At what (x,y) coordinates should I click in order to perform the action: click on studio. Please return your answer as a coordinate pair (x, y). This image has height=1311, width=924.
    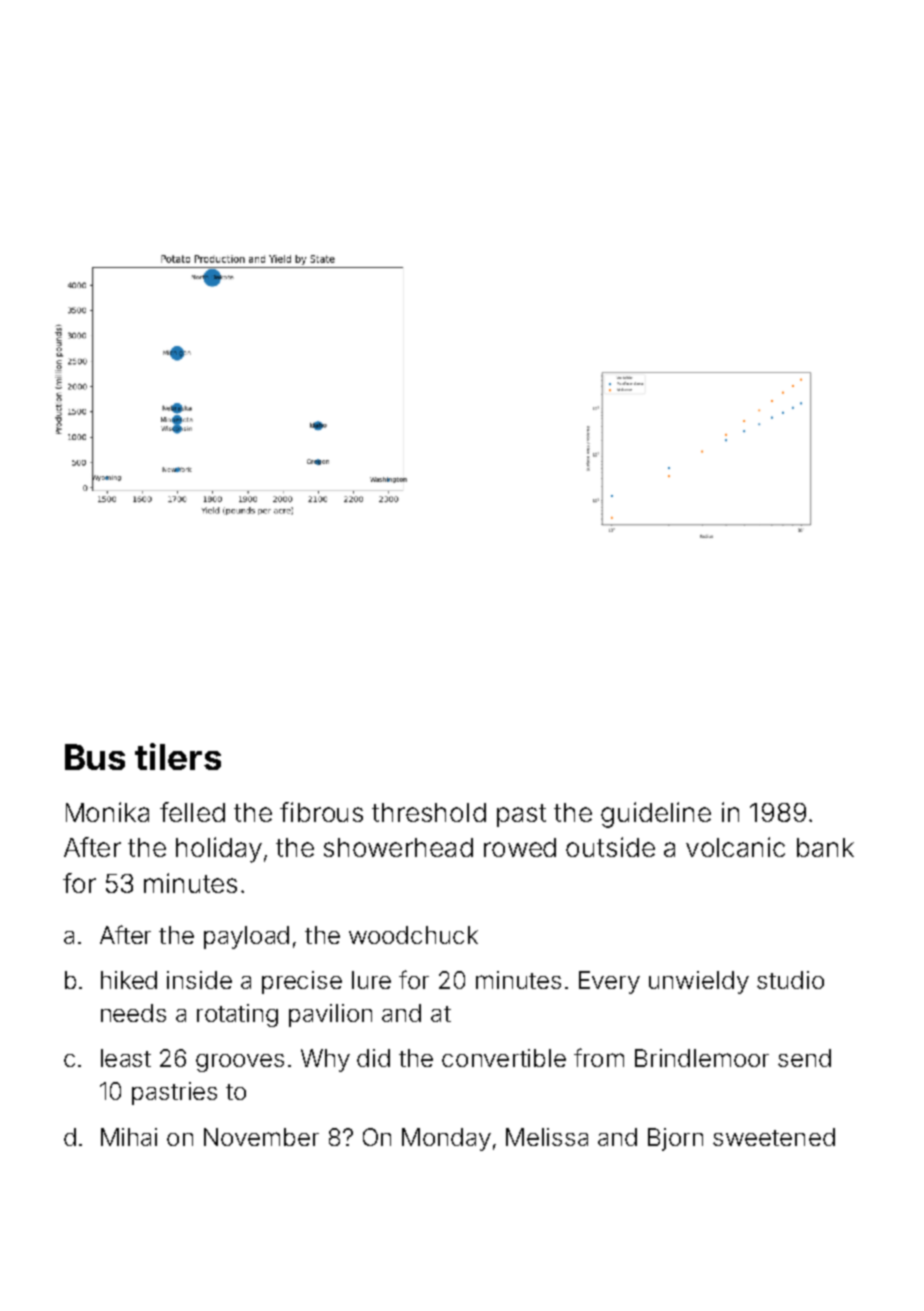
    Looking at the image, I should click on (790, 980).
